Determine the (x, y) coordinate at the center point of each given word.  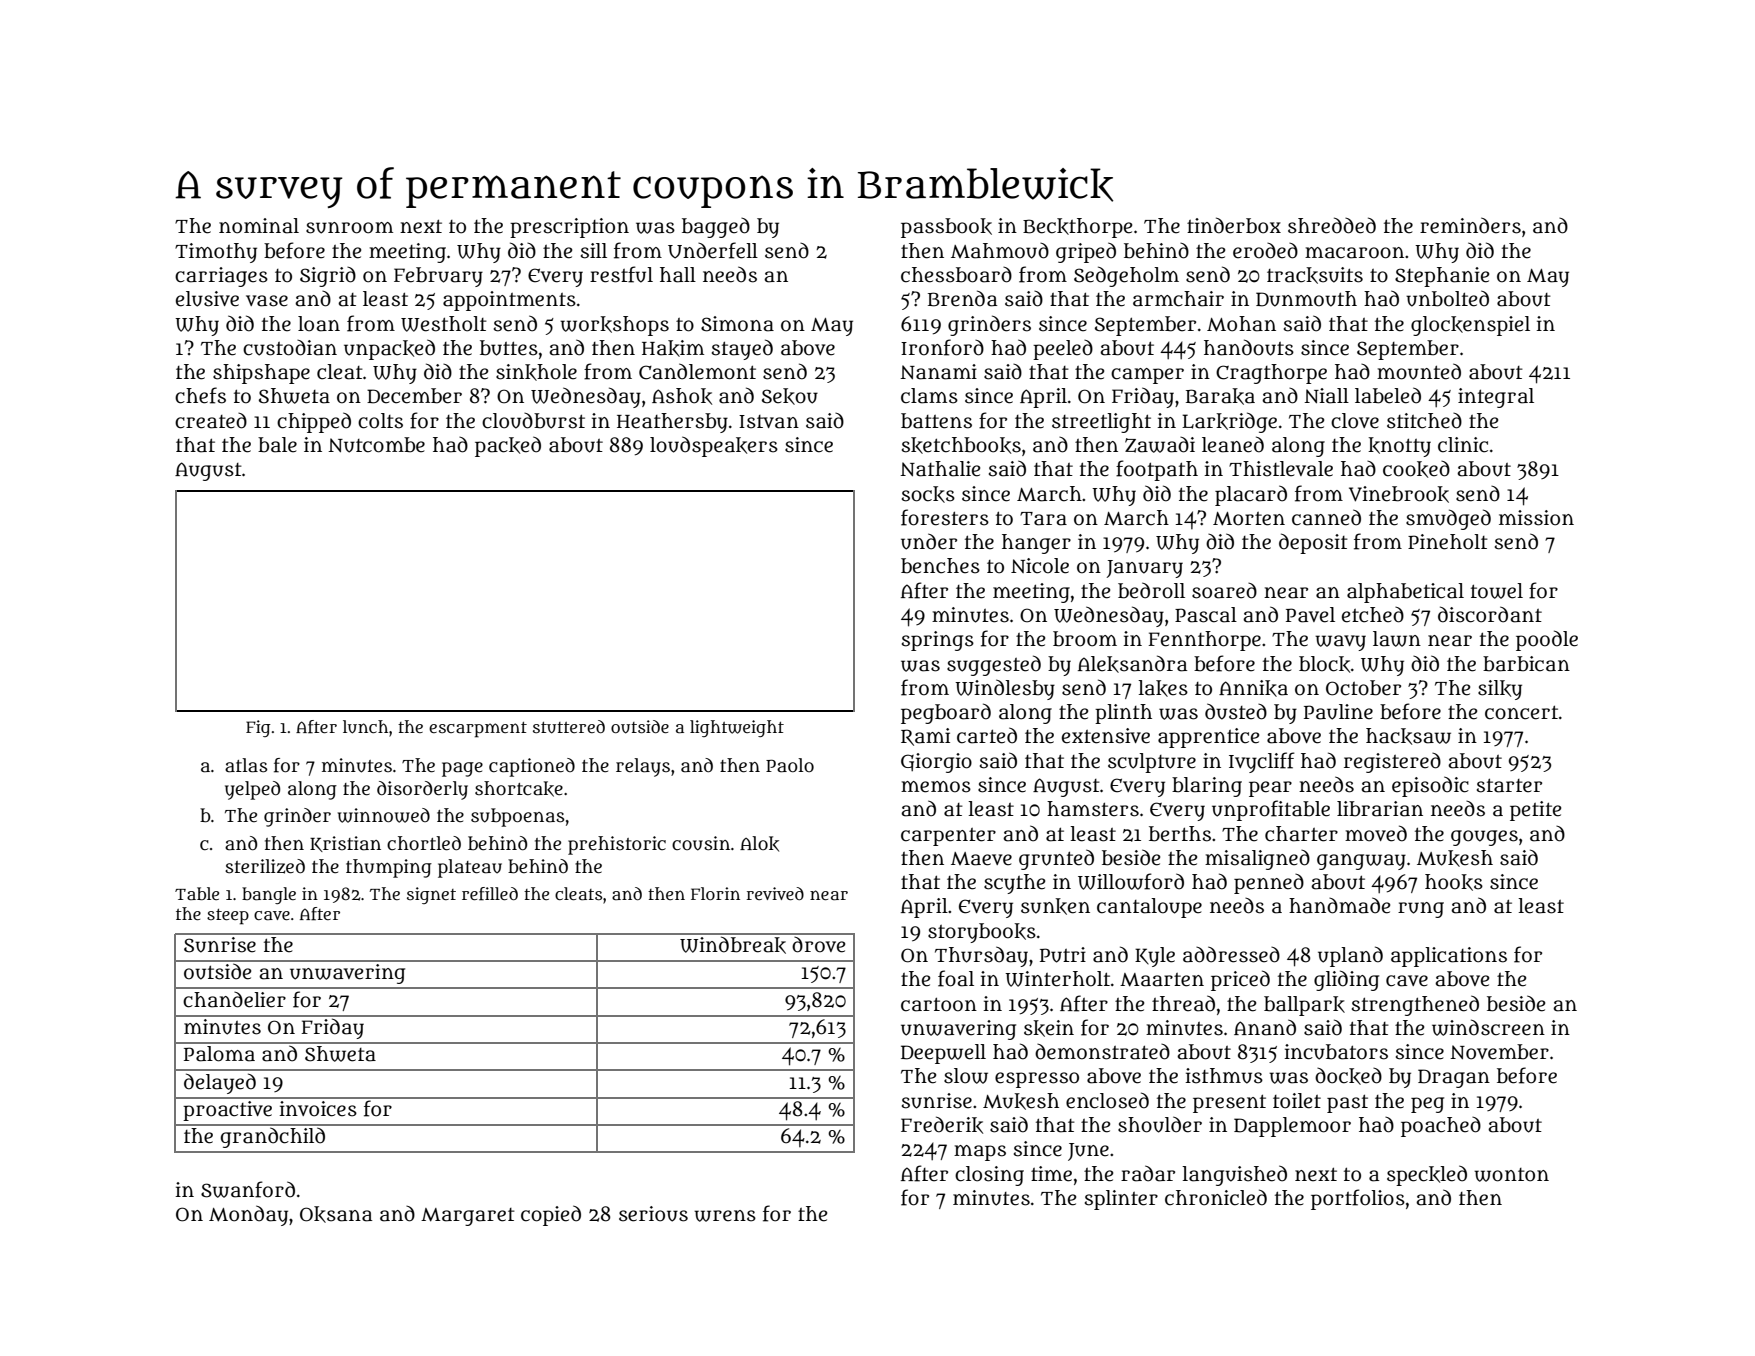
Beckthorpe (1077, 228)
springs (938, 641)
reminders (1470, 225)
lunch (365, 727)
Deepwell (943, 1054)
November (1499, 1052)
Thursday (981, 956)
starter (1509, 785)
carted (987, 735)
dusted (1236, 711)
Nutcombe (376, 445)
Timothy (216, 253)
